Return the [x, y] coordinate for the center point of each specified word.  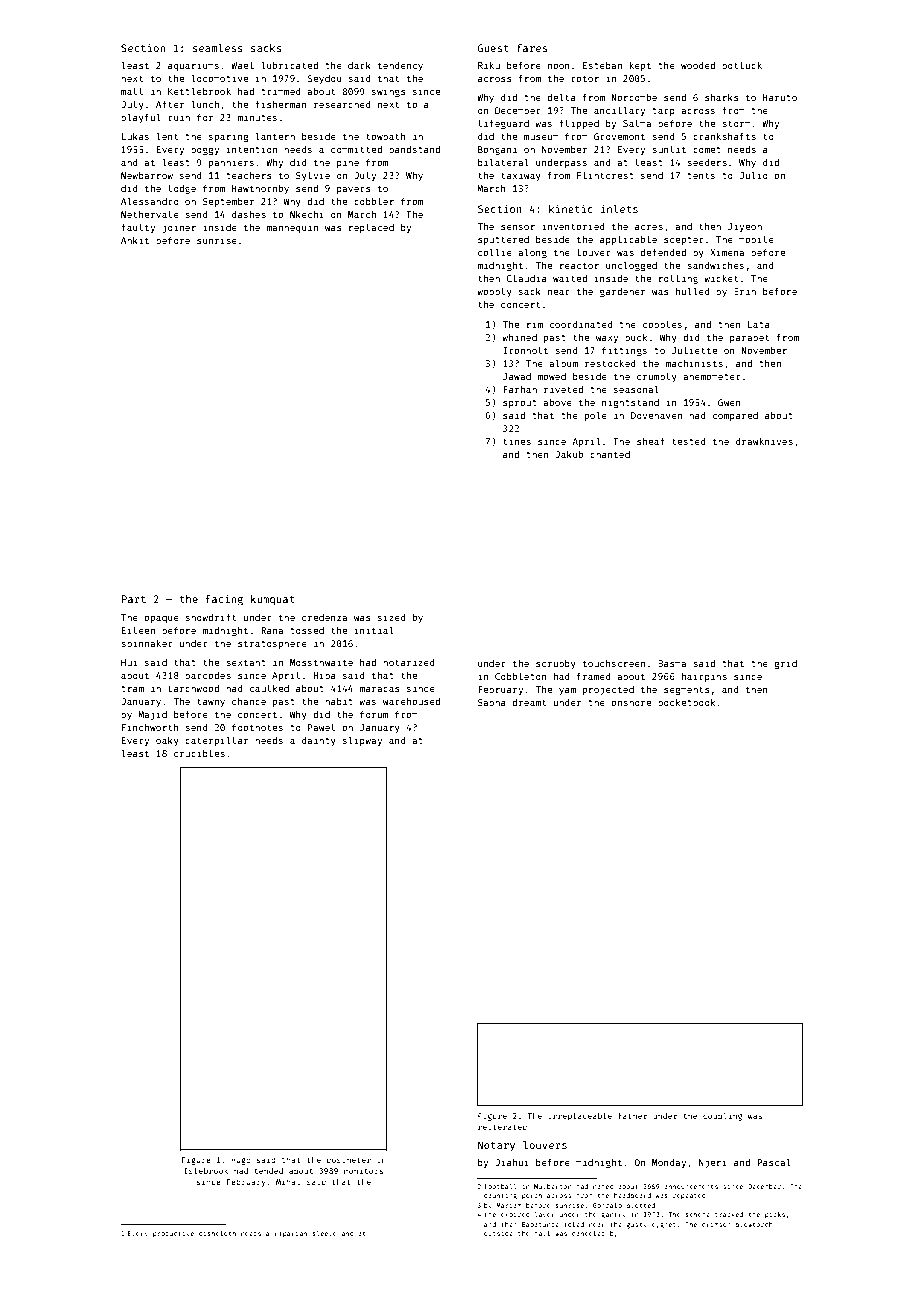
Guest [493, 48]
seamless [218, 48]
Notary [496, 1146]
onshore [631, 702]
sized [392, 617]
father [632, 1115]
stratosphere [272, 644]
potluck [742, 66]
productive [173, 1234]
